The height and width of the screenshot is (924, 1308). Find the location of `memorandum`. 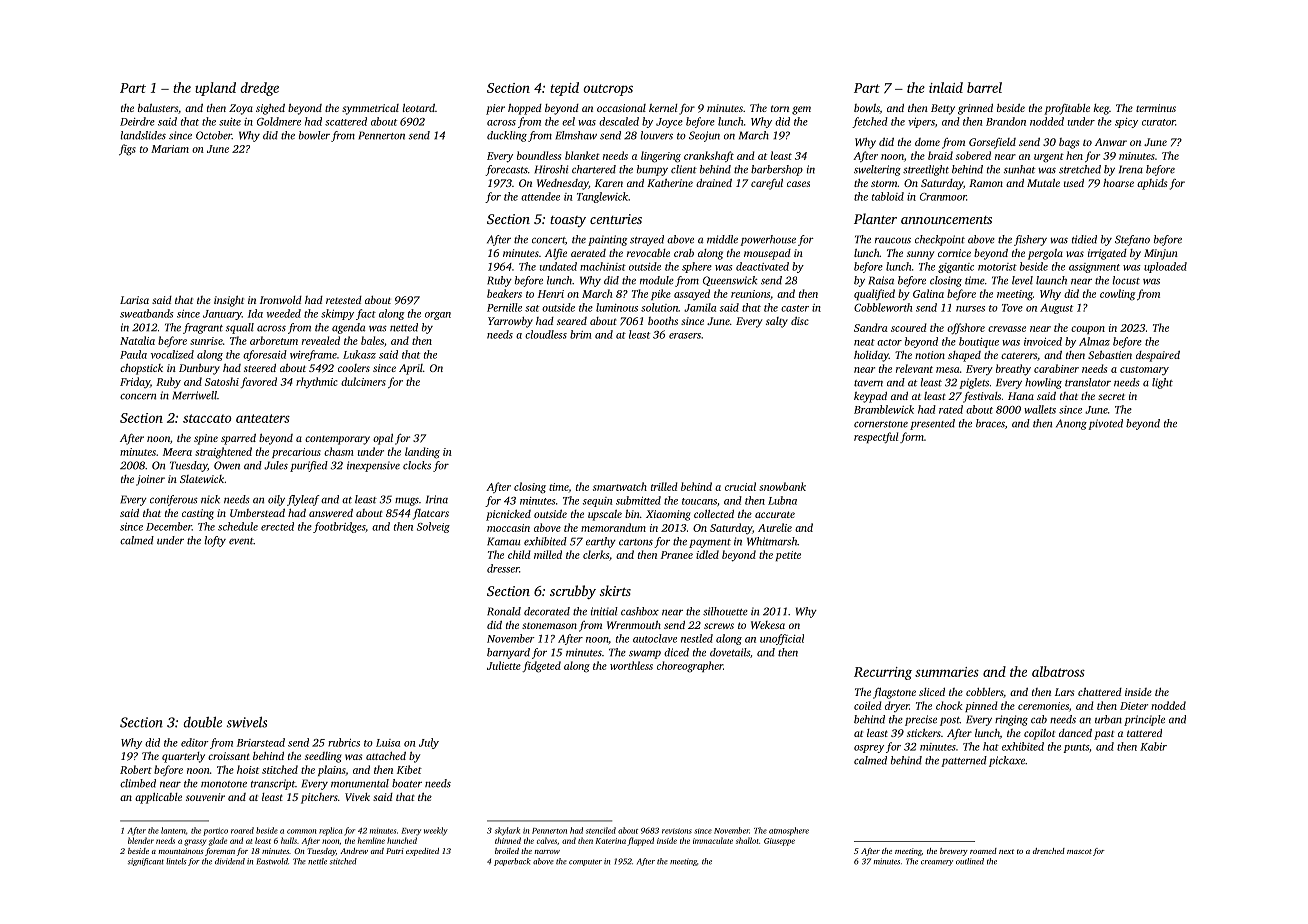

memorandum is located at coordinates (613, 527).
